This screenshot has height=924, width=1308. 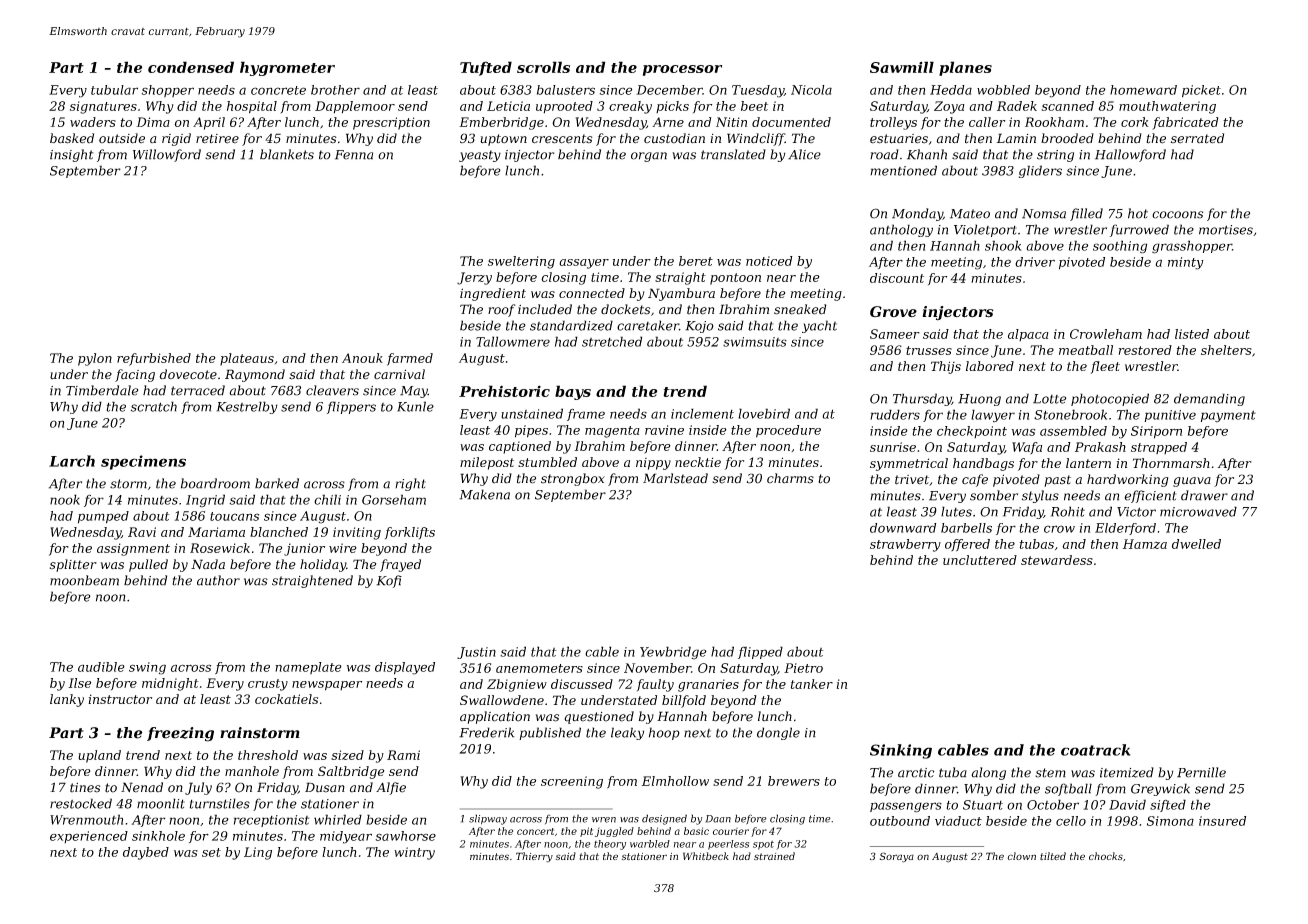 I want to click on Anouk, so click(x=362, y=358).
